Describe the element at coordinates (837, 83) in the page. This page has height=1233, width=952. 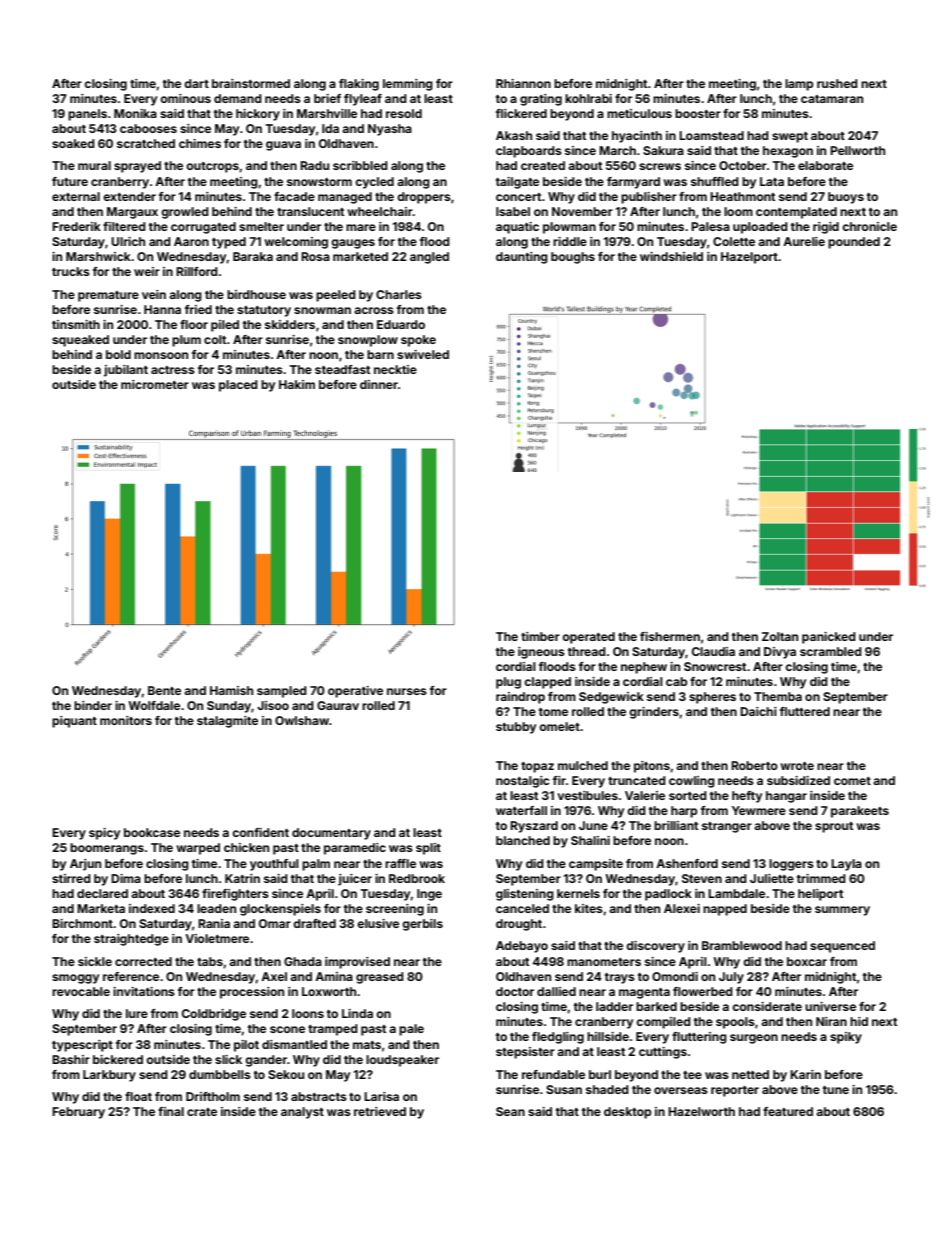
I see `rushed` at that location.
